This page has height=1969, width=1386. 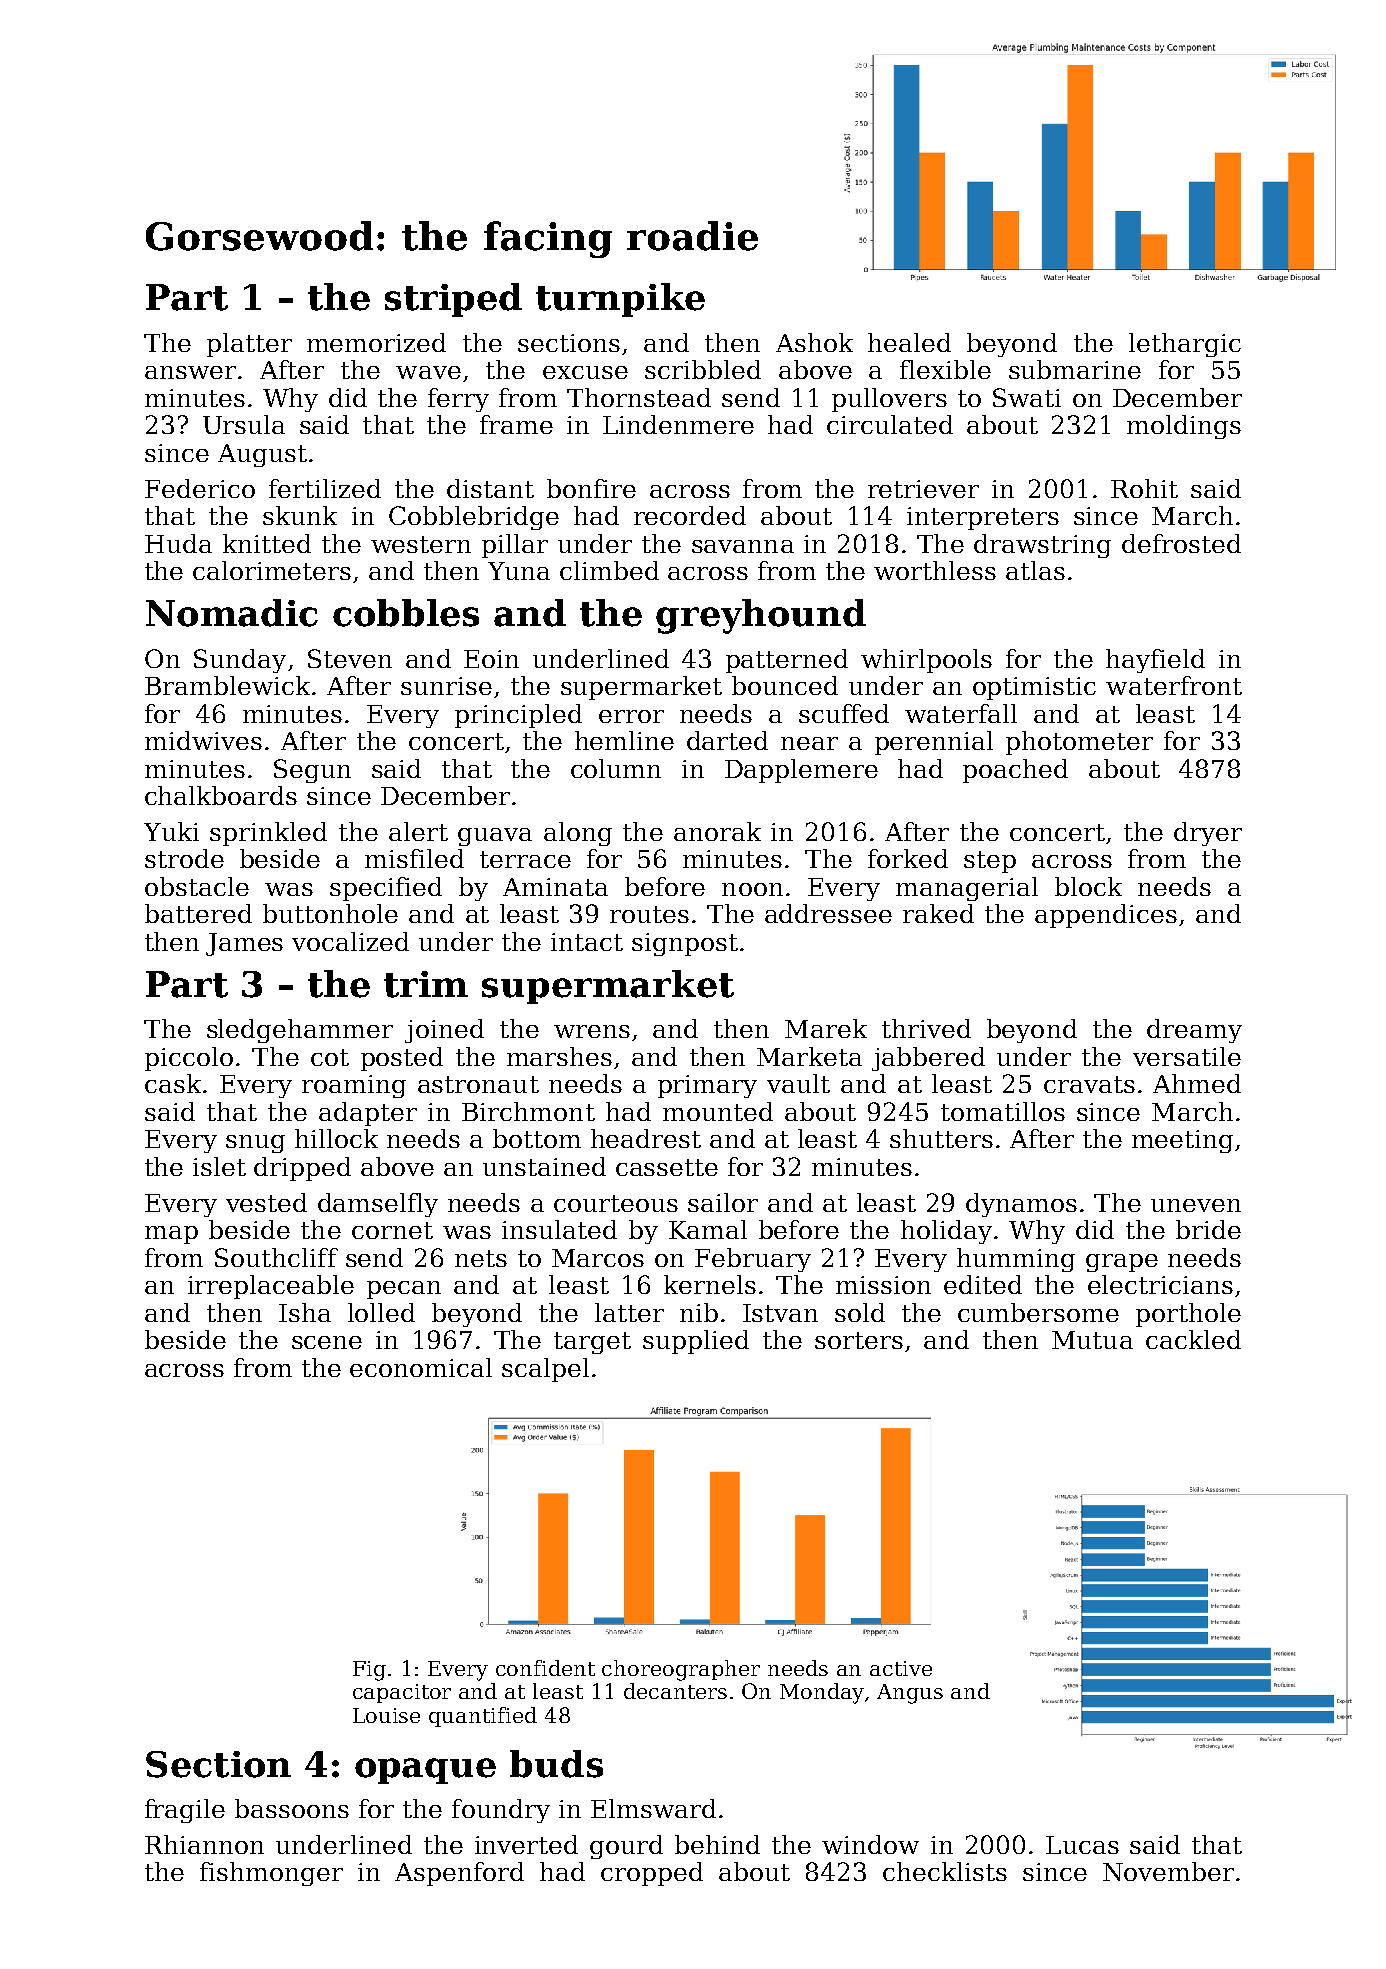 What do you see at coordinates (1027, 397) in the page?
I see `Swati` at bounding box center [1027, 397].
